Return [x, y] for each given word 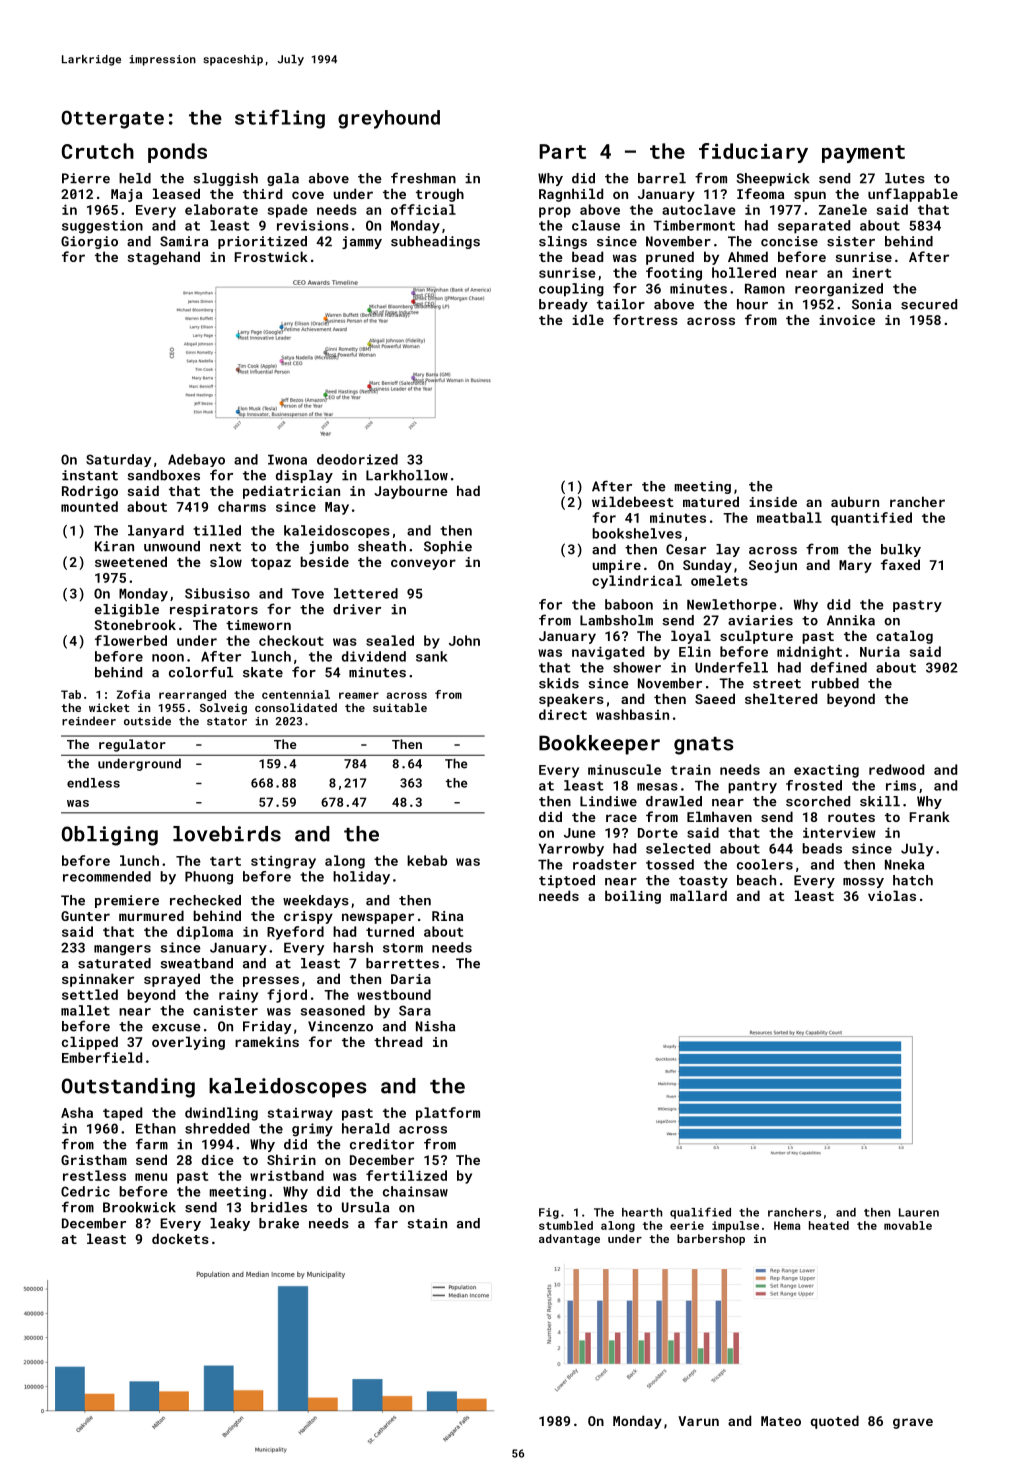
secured [929, 304]
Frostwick [271, 256]
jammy [362, 242]
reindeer [89, 721]
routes [851, 817]
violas [892, 895]
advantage [569, 1240]
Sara [415, 1010]
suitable [400, 707]
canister [225, 1010]
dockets [180, 1238]
